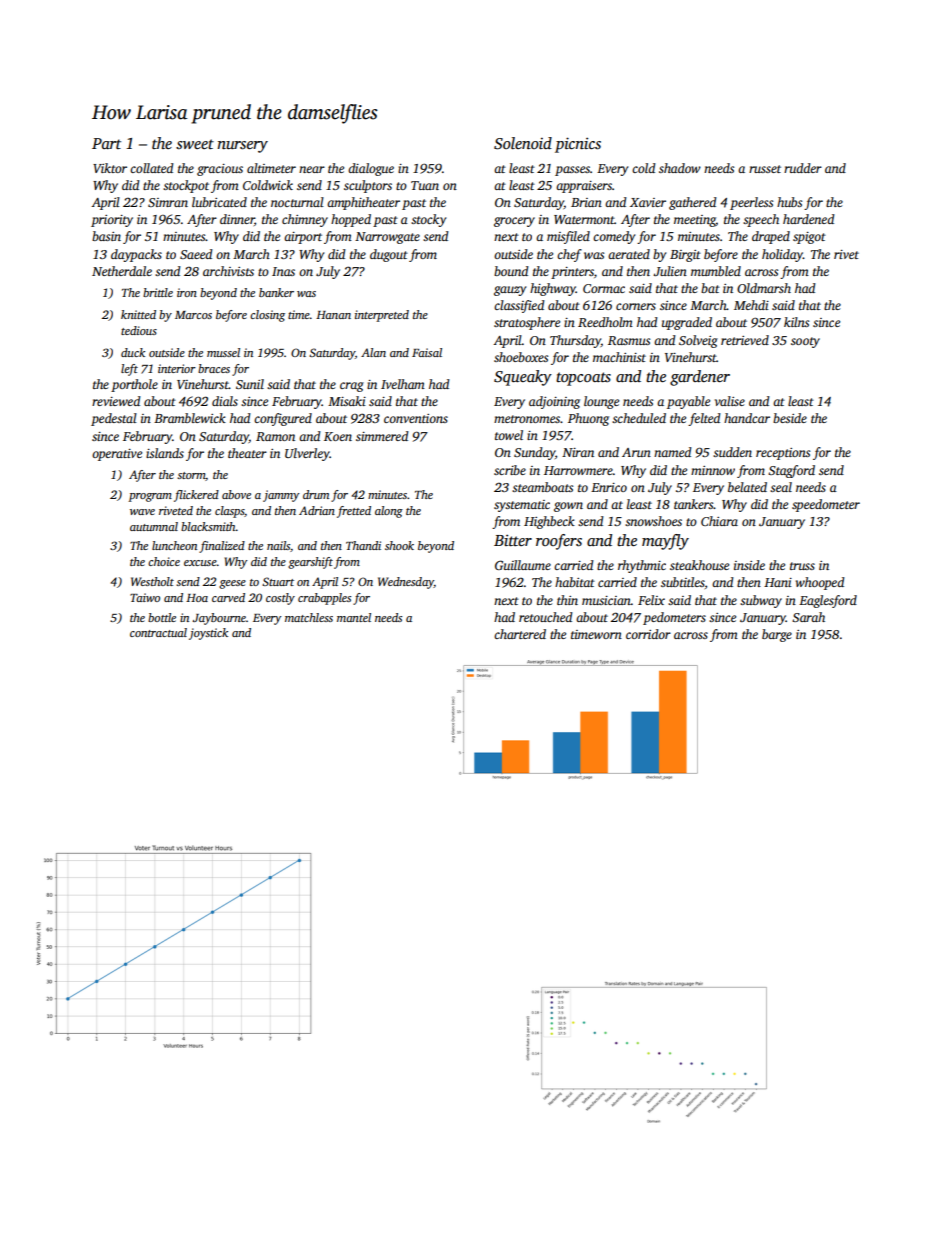 This image has height=1233, width=952. What do you see at coordinates (700, 378) in the image?
I see `gardener` at bounding box center [700, 378].
